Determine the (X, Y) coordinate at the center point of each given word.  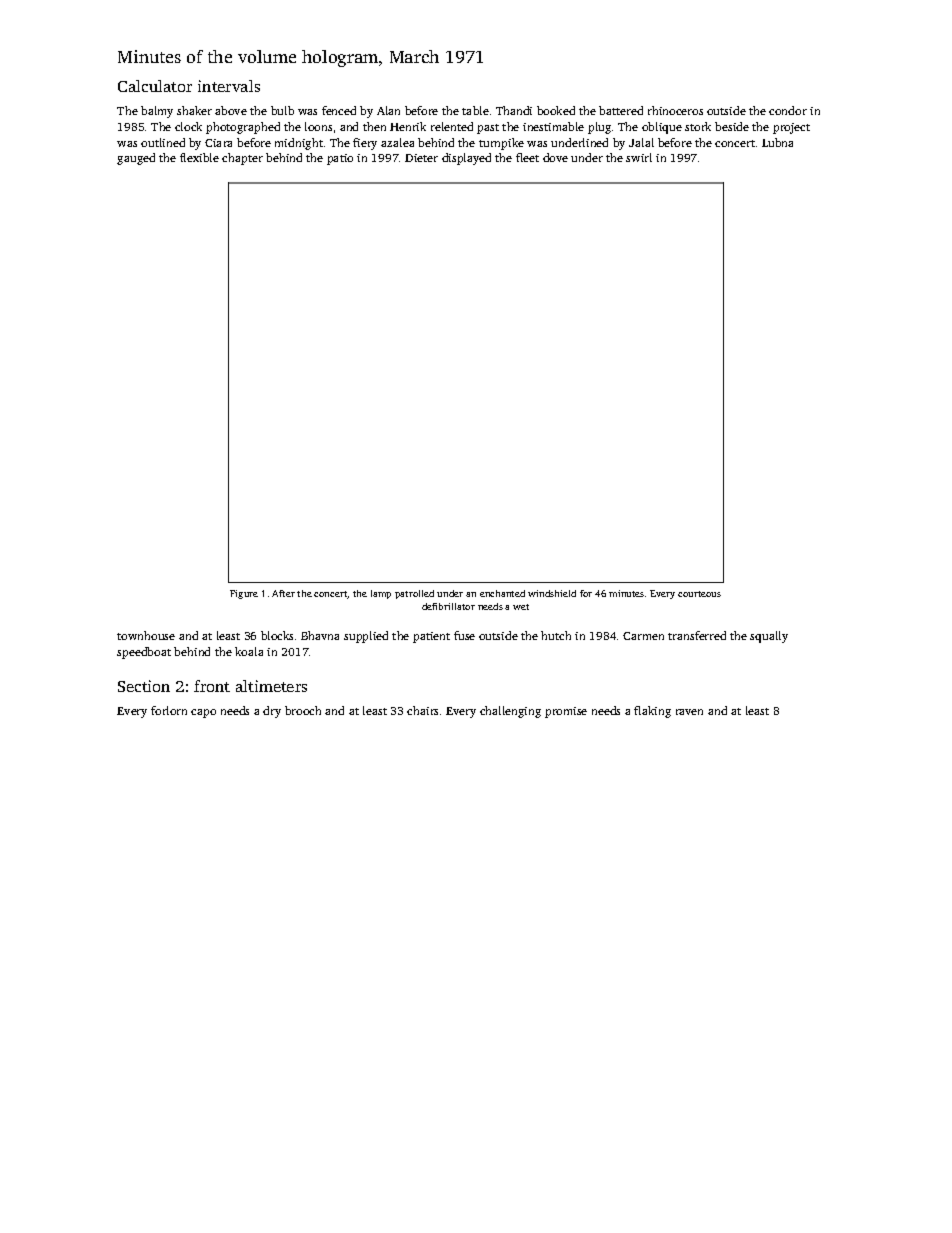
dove (555, 157)
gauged (136, 159)
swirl (639, 157)
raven (689, 712)
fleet (527, 157)
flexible (199, 157)
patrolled (414, 594)
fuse (464, 635)
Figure (244, 594)
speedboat (144, 653)
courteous (699, 594)
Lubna (777, 142)
